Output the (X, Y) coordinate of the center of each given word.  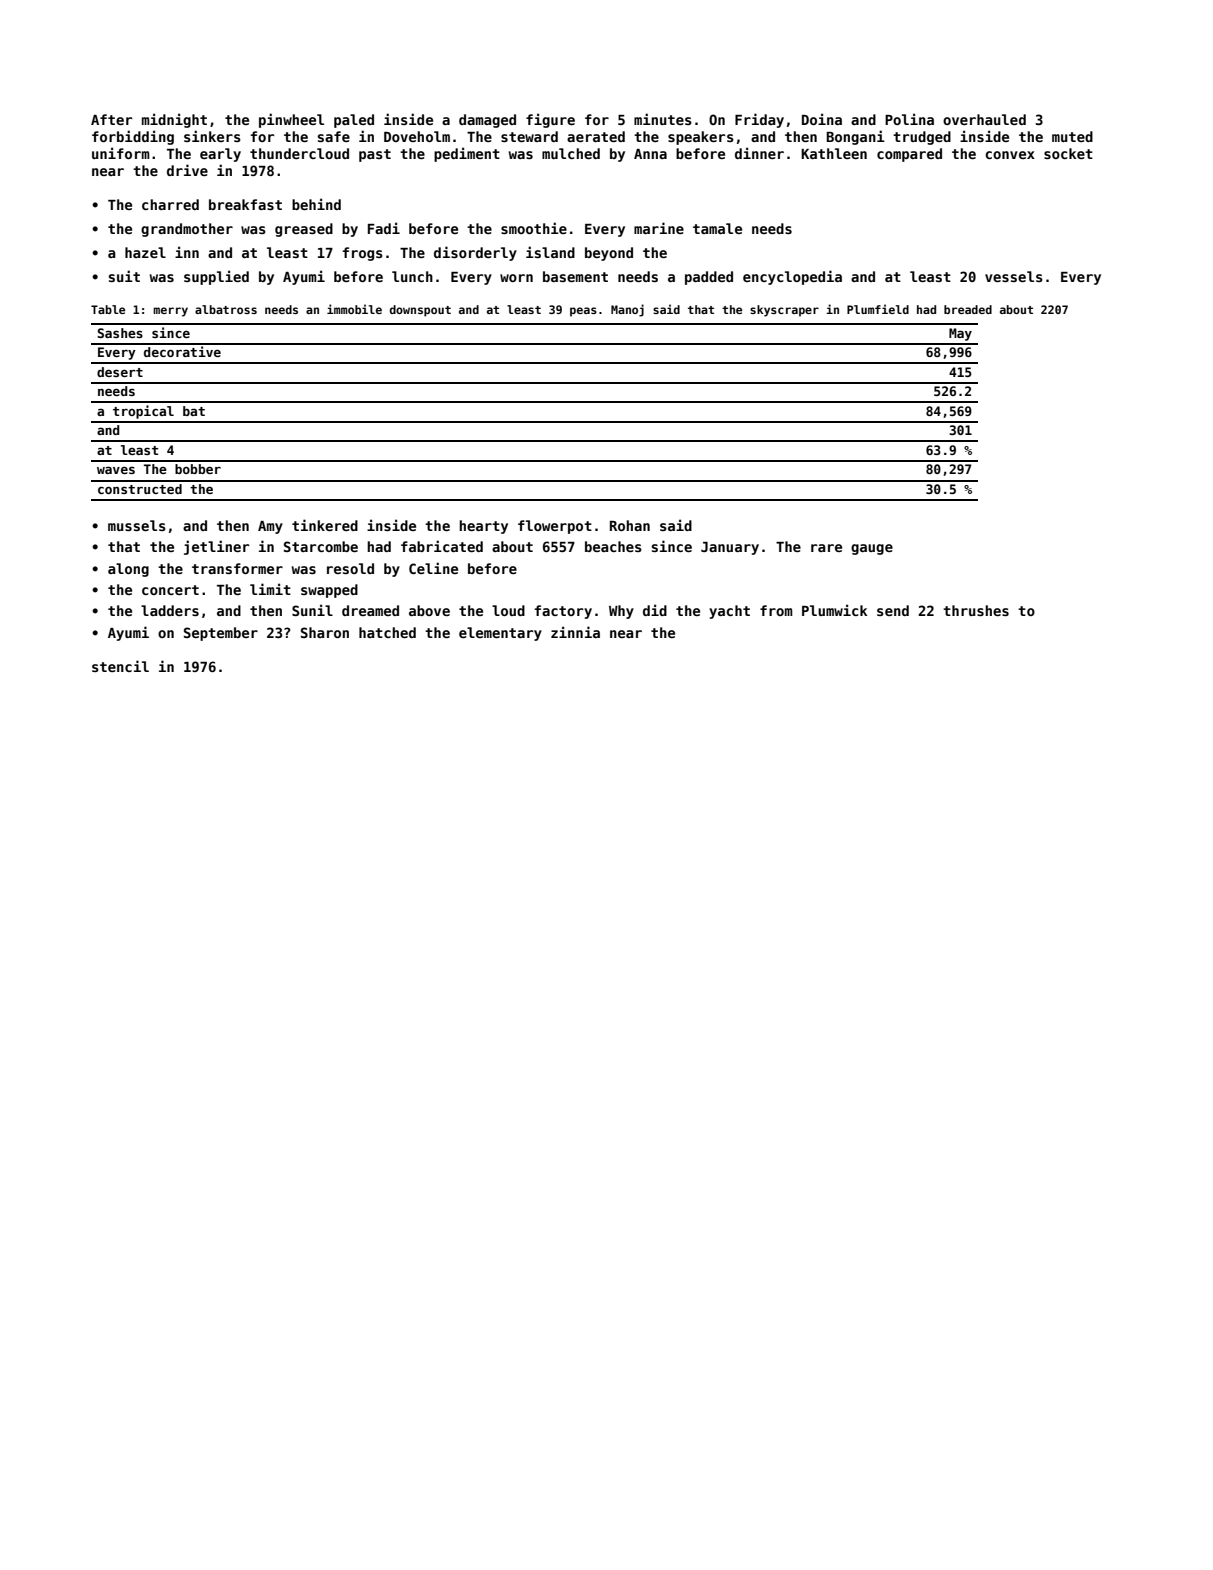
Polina (909, 119)
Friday (759, 120)
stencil (120, 666)
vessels (1014, 276)
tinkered (325, 525)
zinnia (575, 632)
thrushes (976, 610)
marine (659, 228)
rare (826, 548)
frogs (363, 254)
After (111, 119)
